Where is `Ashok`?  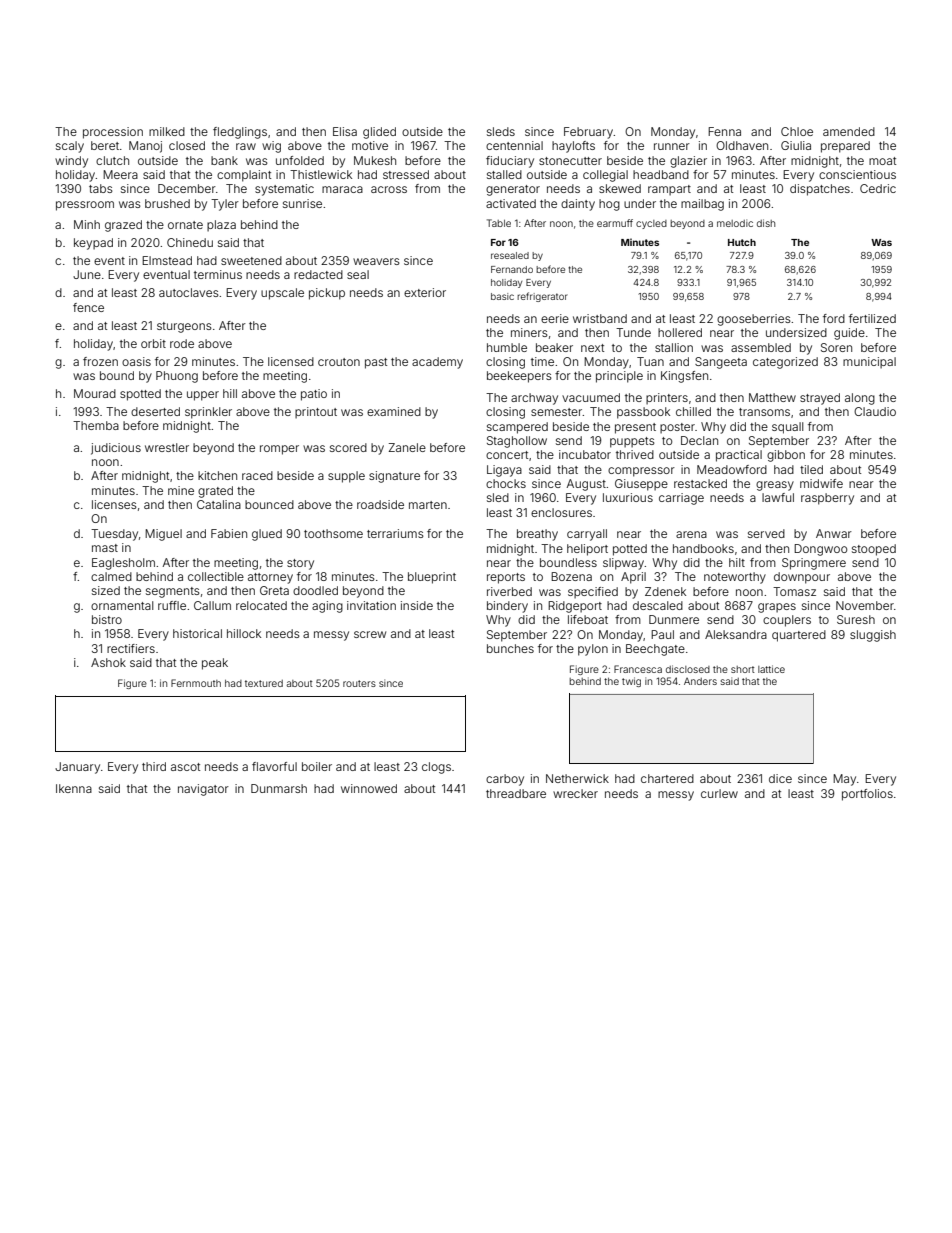
Ashok is located at coordinates (108, 662).
